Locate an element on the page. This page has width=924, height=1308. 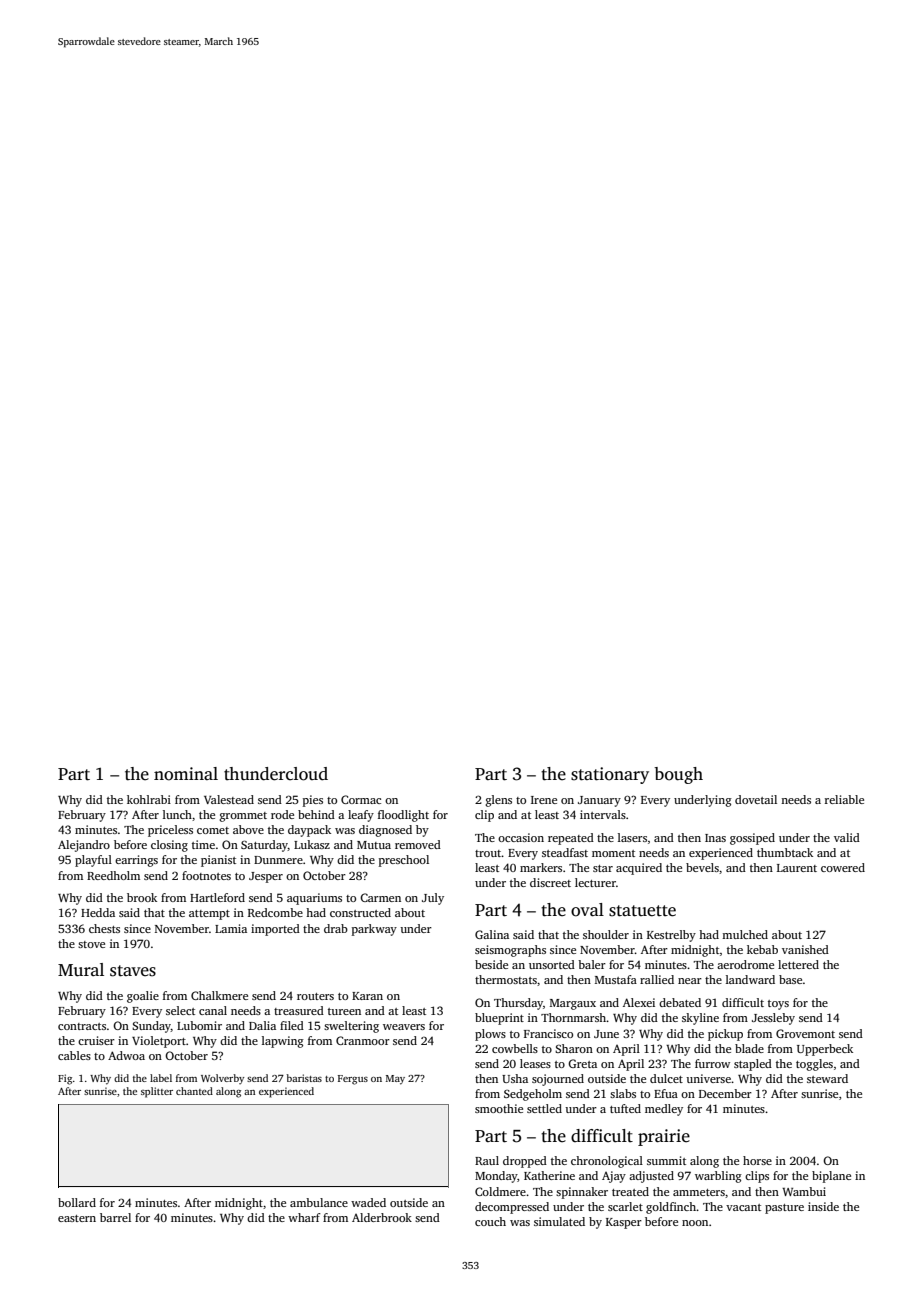
wharf is located at coordinates (304, 1217).
